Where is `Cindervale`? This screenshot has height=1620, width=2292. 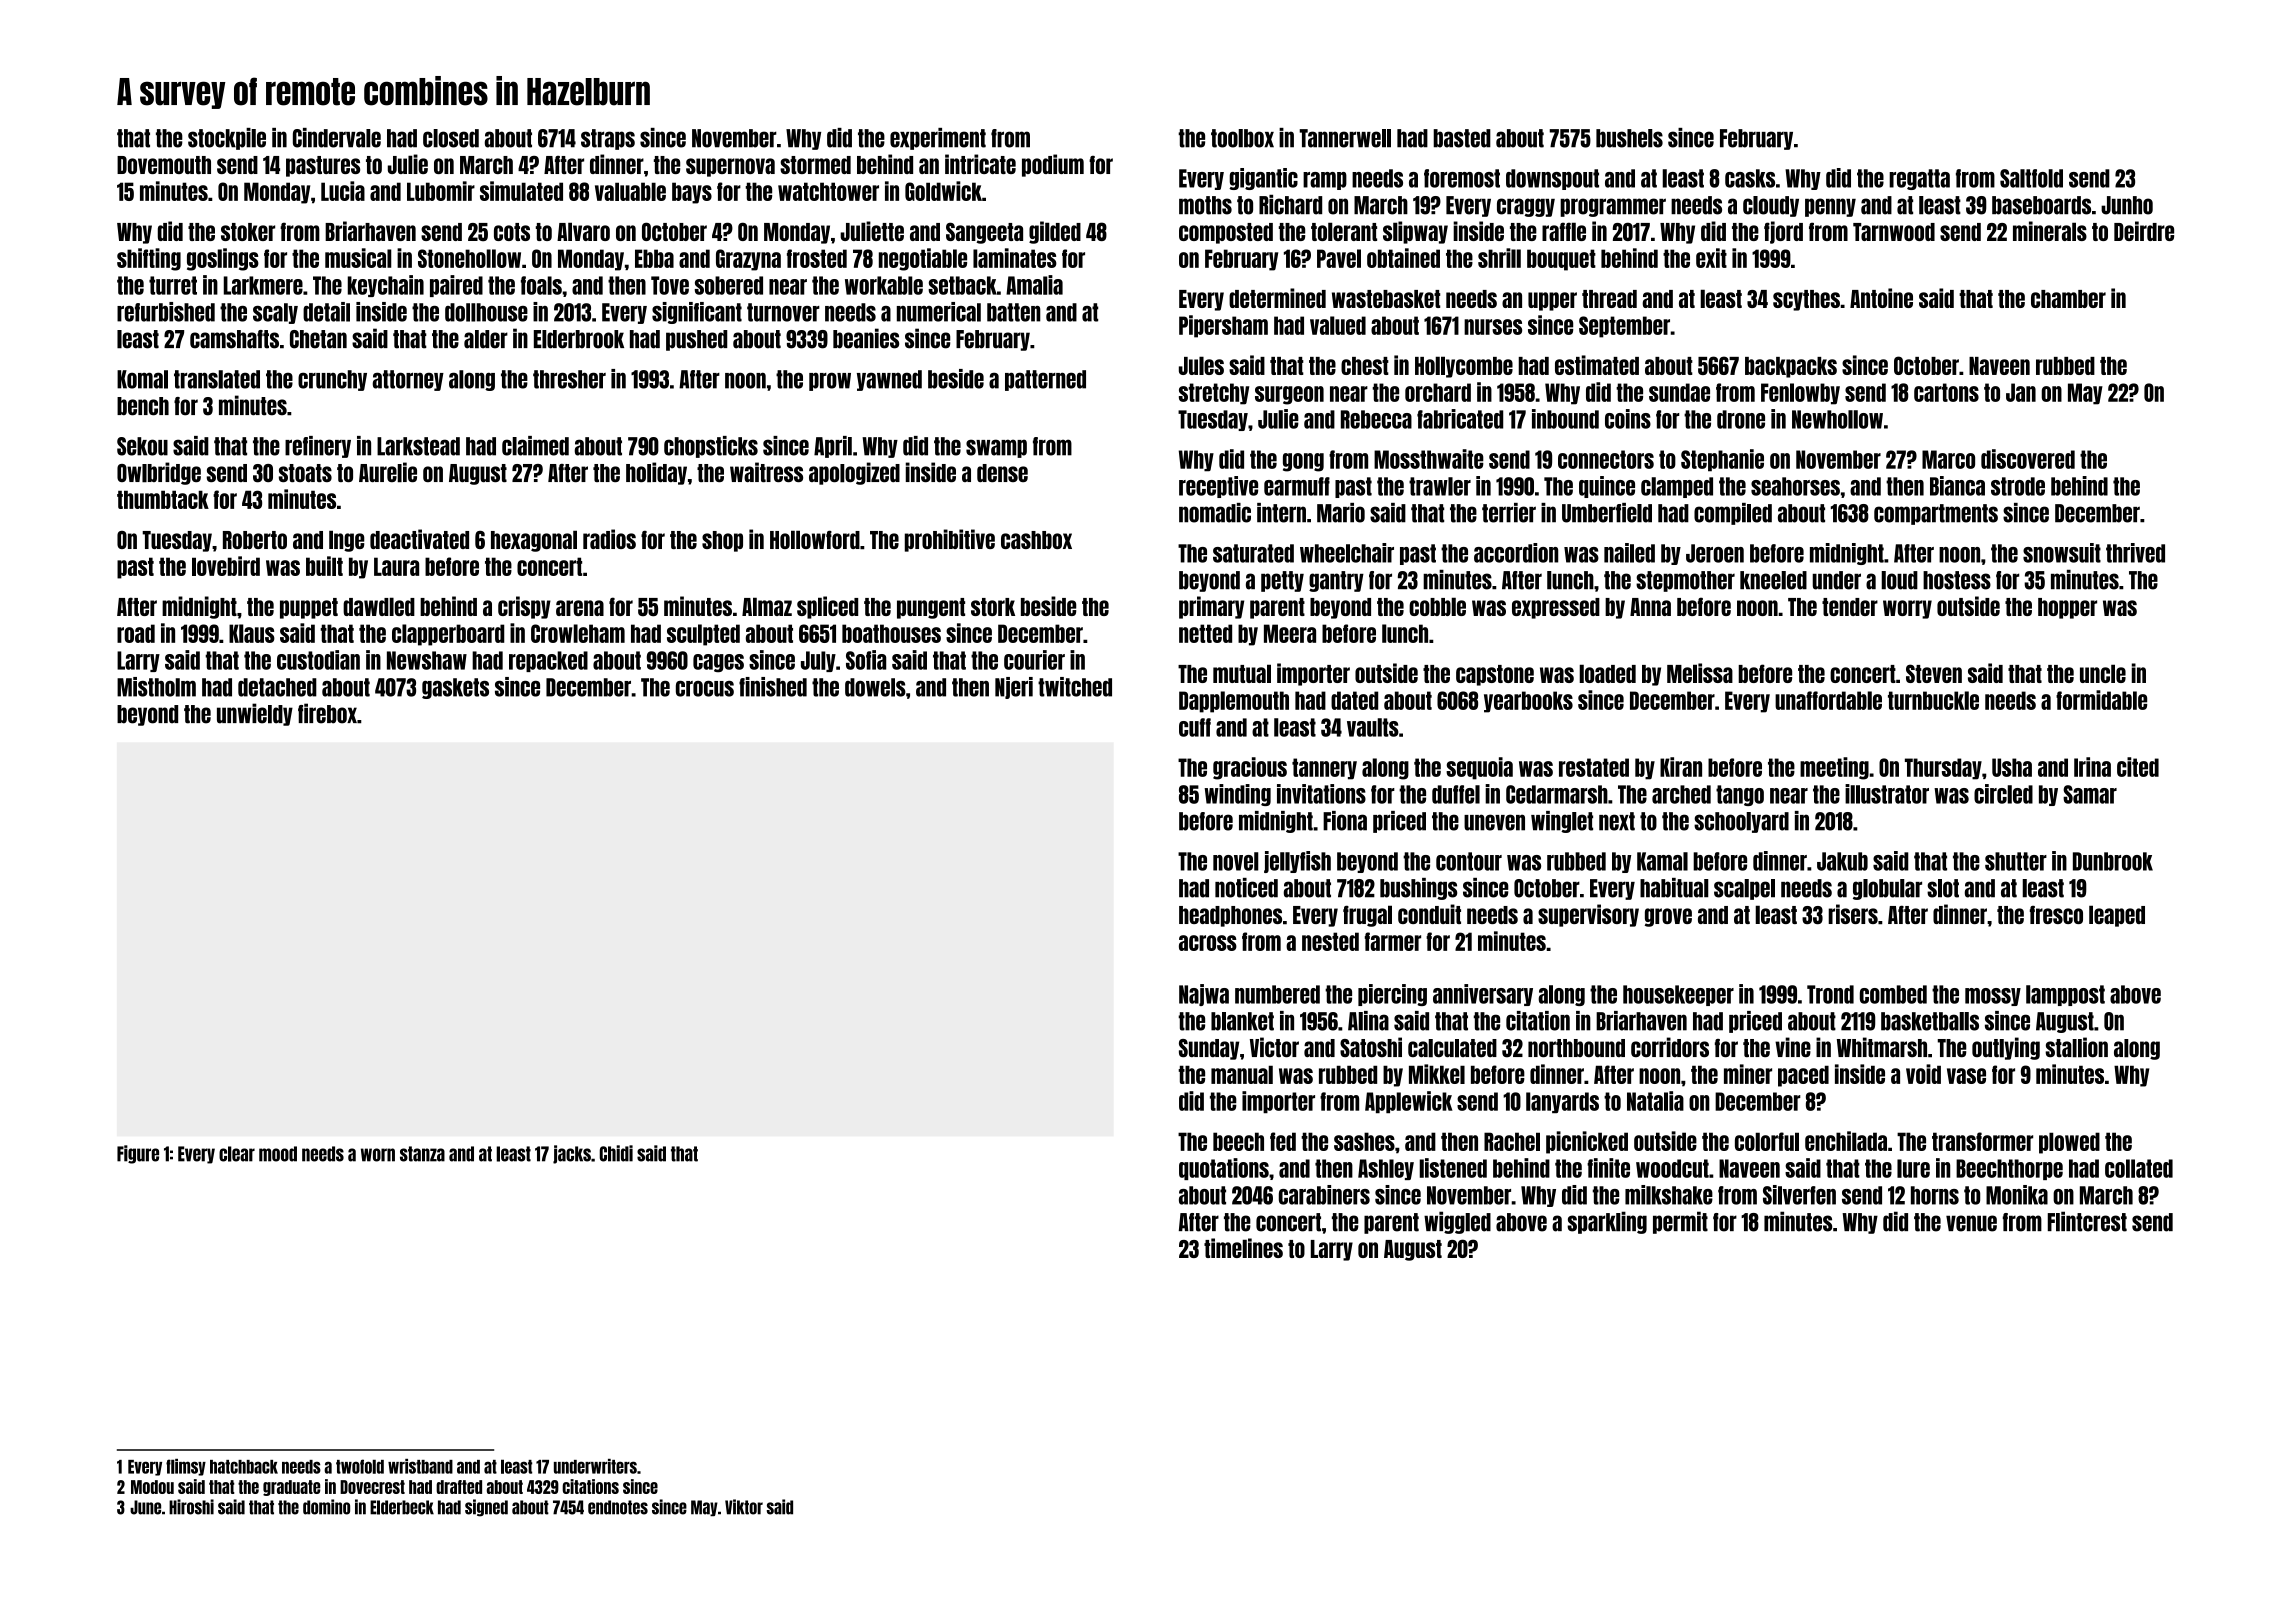
Cindervale is located at coordinates (337, 138).
